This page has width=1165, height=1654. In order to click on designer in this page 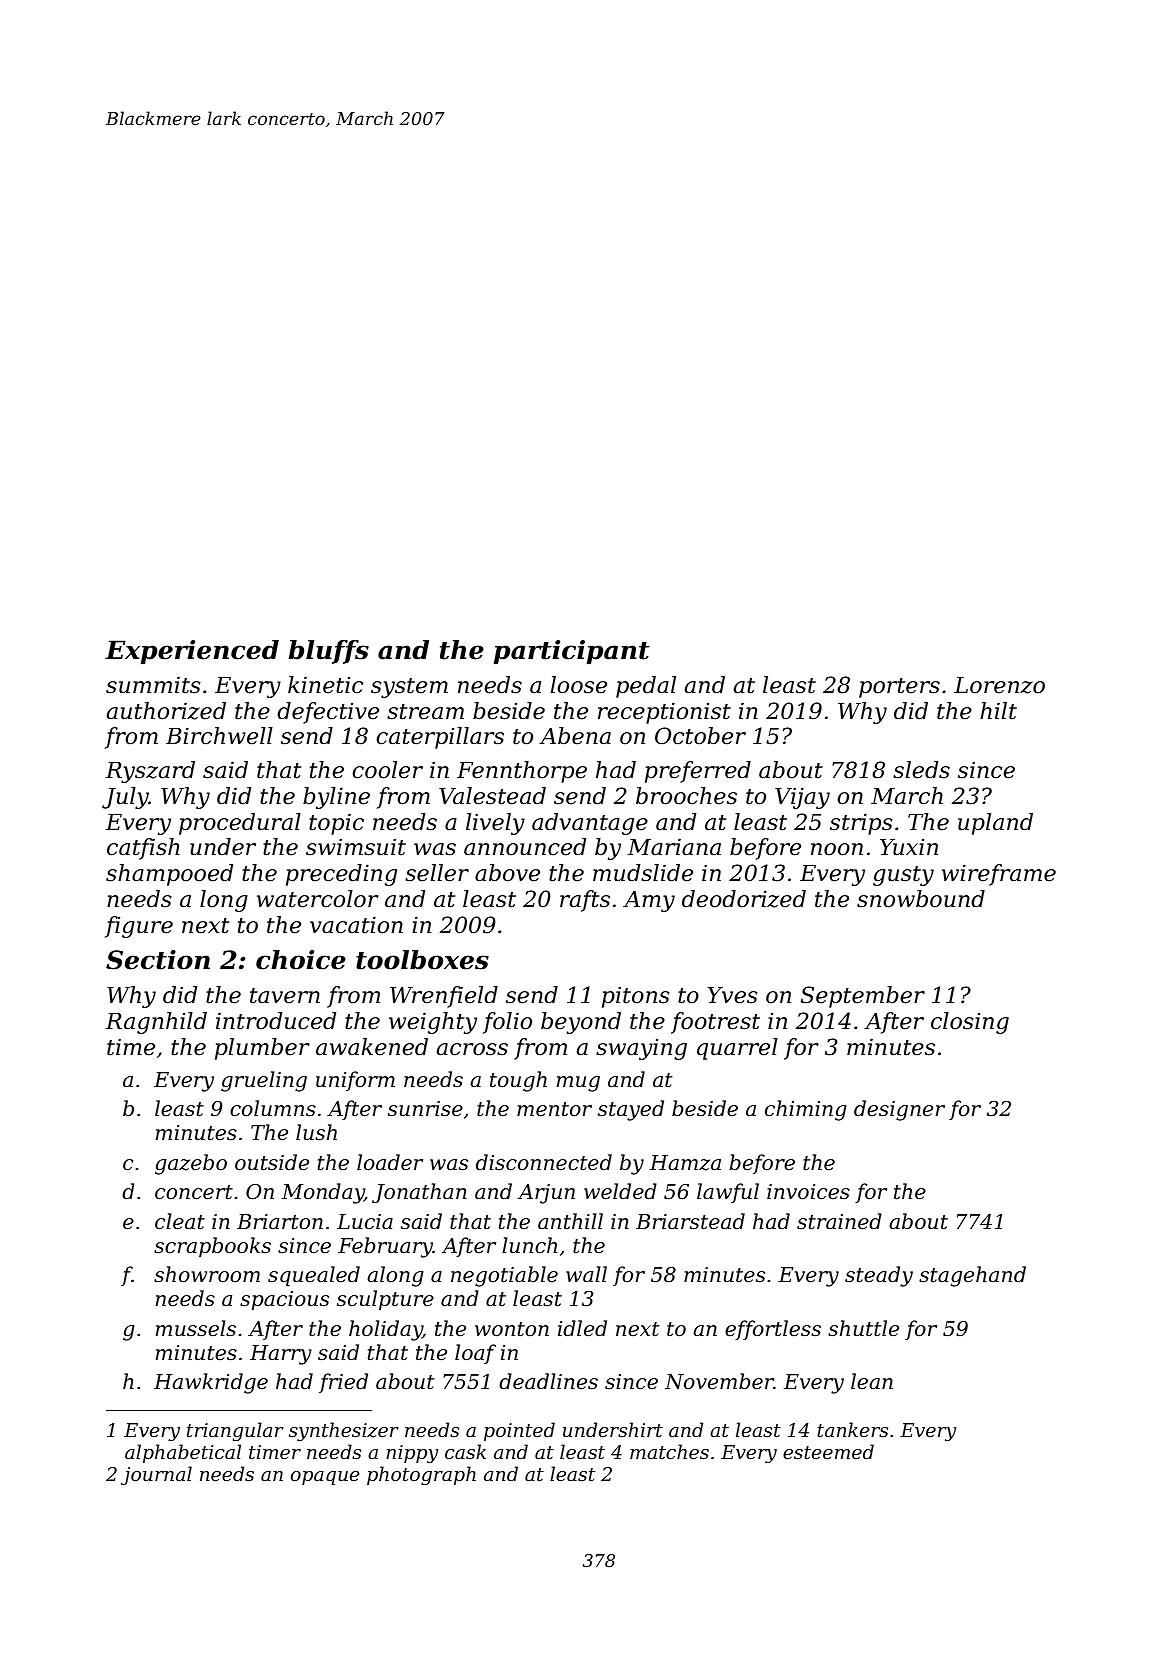, I will do `click(899, 1110)`.
